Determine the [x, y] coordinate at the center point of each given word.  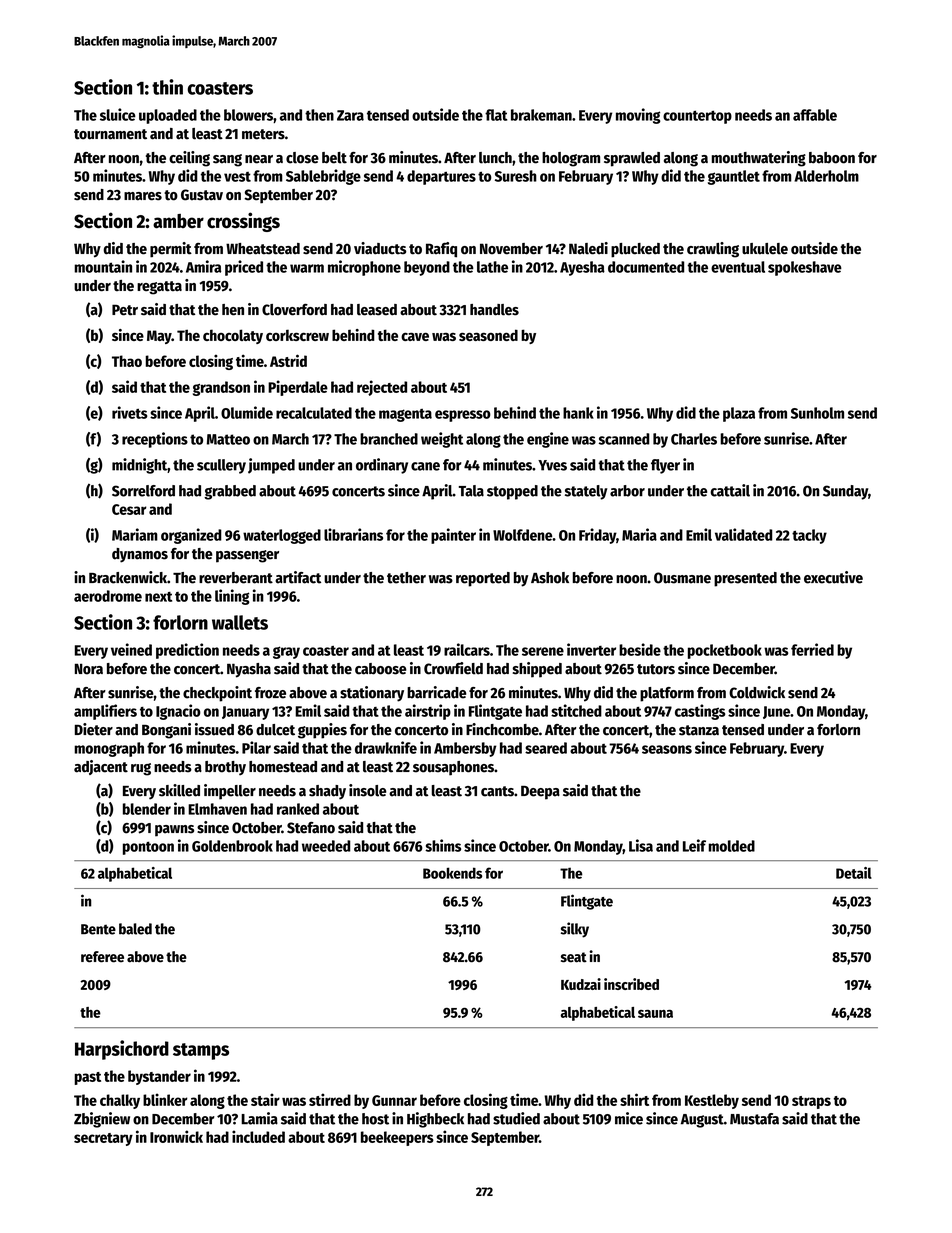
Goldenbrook [232, 846]
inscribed [631, 984]
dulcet [275, 730]
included [258, 1136]
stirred [330, 1099]
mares [143, 196]
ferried [812, 649]
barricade [436, 692]
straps [811, 1102]
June [776, 712]
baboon [832, 158]
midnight [139, 466]
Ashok [550, 578]
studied [516, 1118]
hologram [571, 159]
